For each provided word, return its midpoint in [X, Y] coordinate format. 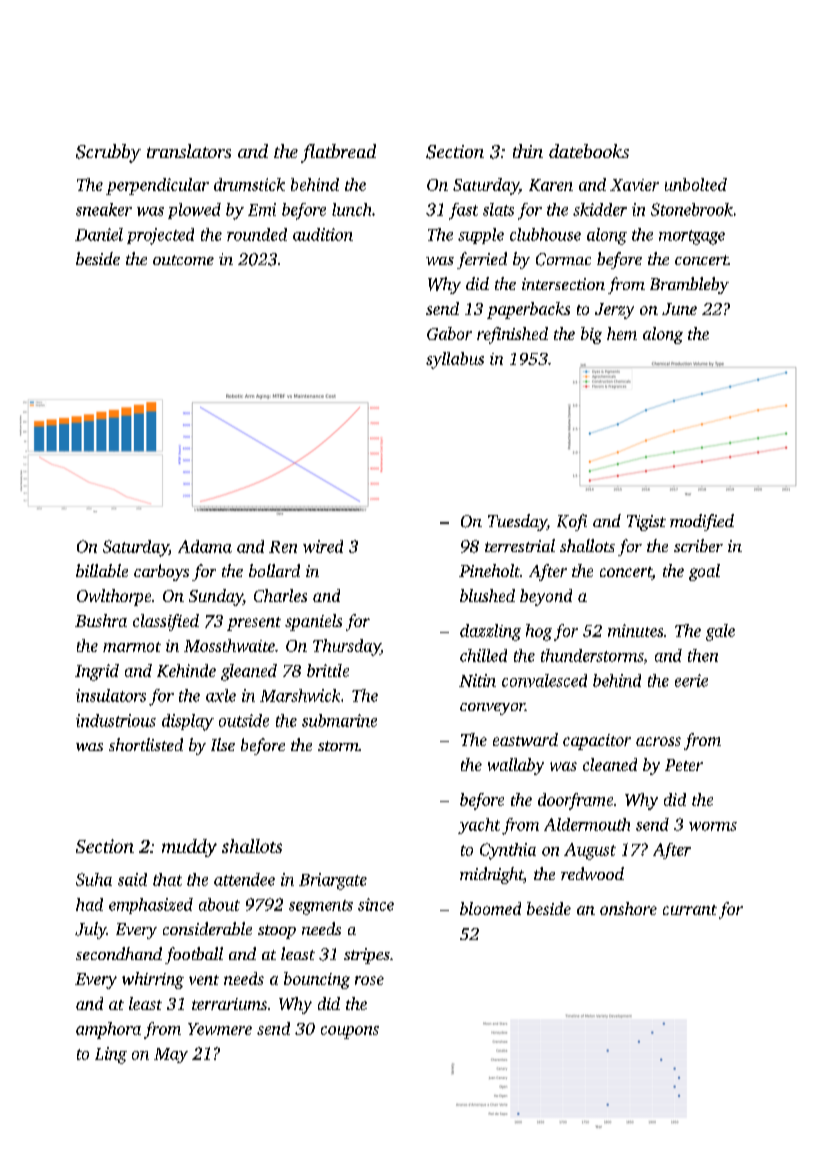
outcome [183, 260]
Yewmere [220, 1029]
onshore [628, 908]
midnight [491, 875]
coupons [350, 1032]
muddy [189, 848]
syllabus [455, 360]
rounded [257, 234]
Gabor [449, 333]
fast [463, 211]
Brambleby [689, 285]
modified [702, 522]
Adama [205, 546]
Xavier [634, 185]
